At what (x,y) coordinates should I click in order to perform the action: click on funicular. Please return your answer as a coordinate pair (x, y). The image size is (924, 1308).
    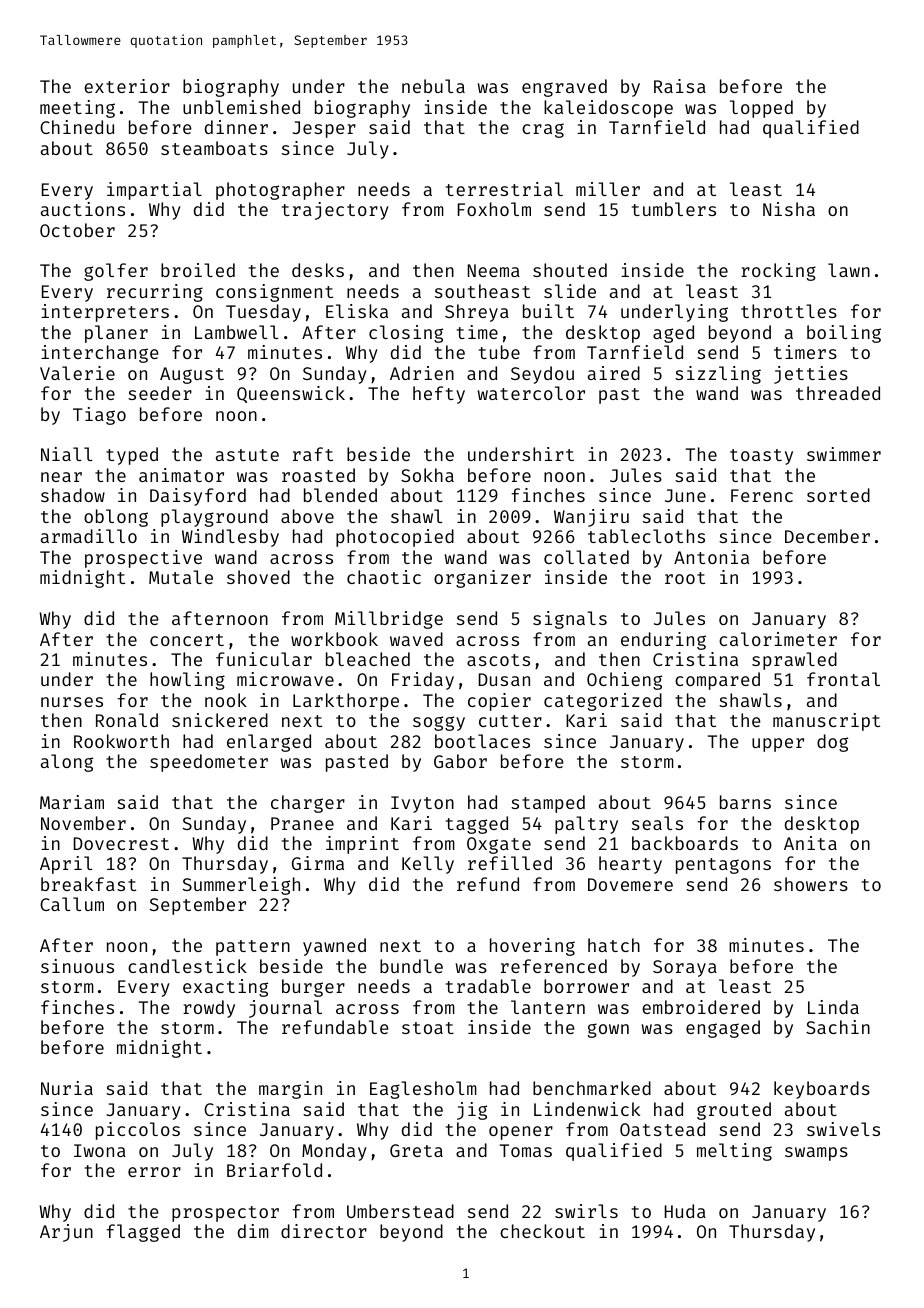
    Looking at the image, I should click on (264, 659).
